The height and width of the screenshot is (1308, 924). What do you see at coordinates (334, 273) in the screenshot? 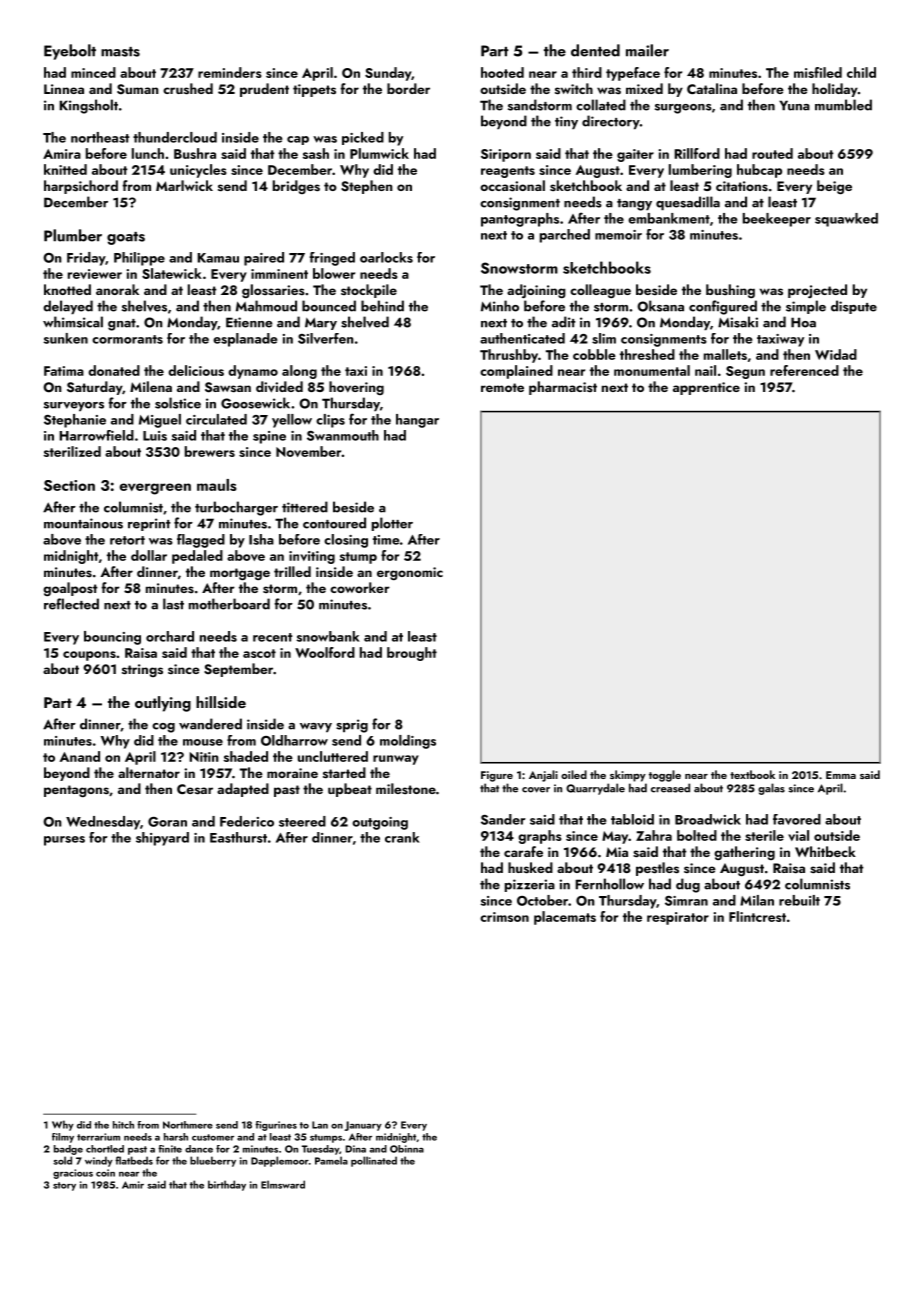
I see `blower` at bounding box center [334, 273].
